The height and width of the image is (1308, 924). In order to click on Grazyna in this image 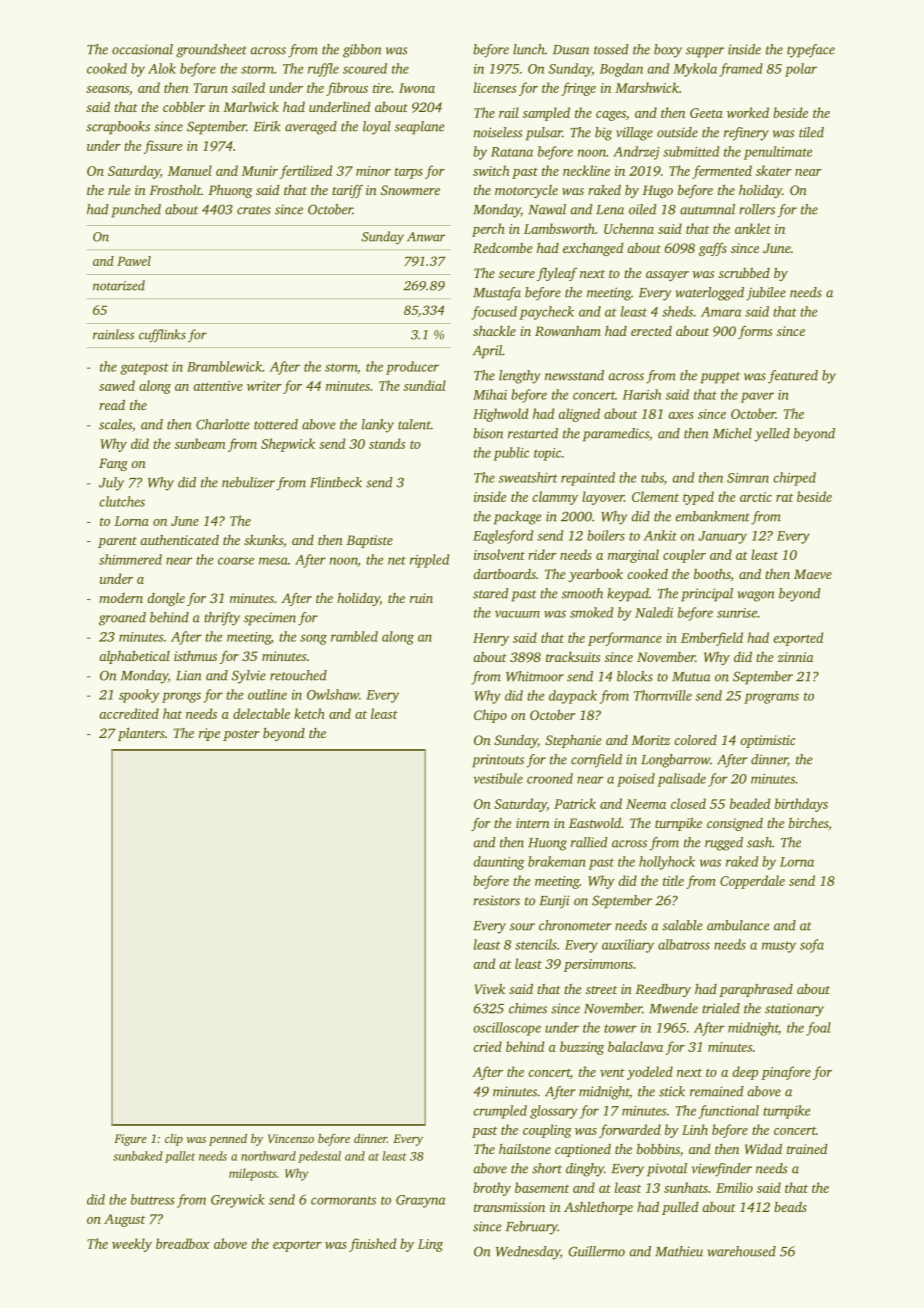, I will do `click(420, 1201)`.
